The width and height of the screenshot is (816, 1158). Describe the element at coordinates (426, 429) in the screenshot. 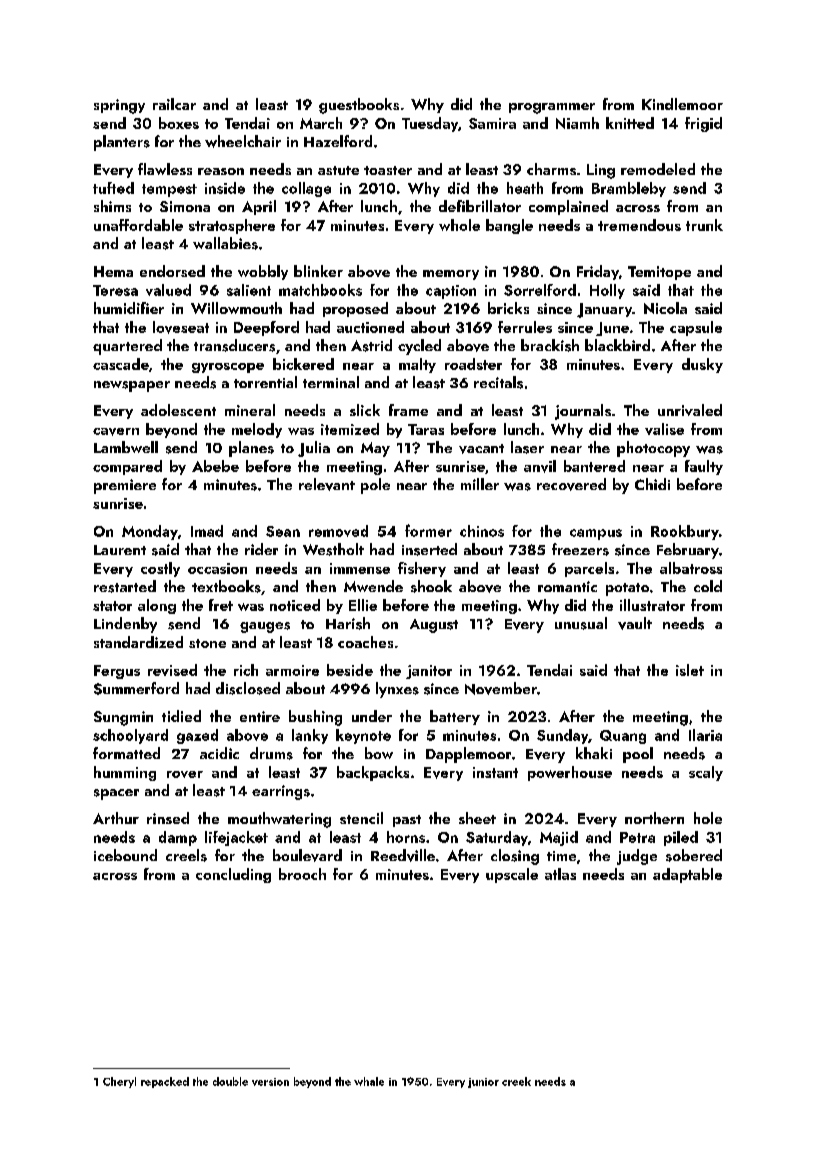

I see `Taras` at that location.
